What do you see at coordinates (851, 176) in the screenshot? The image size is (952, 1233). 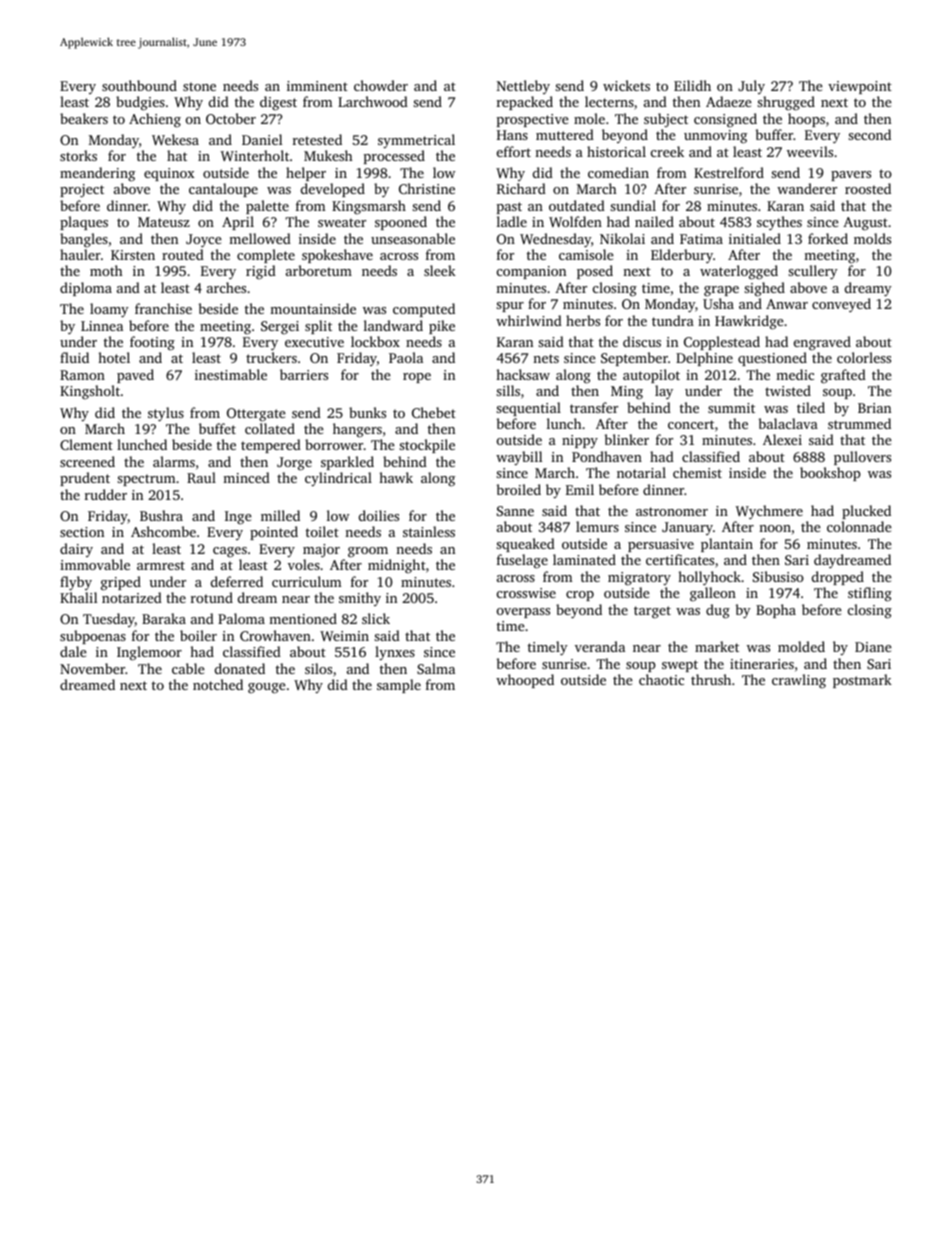 I see `pavers` at bounding box center [851, 176].
